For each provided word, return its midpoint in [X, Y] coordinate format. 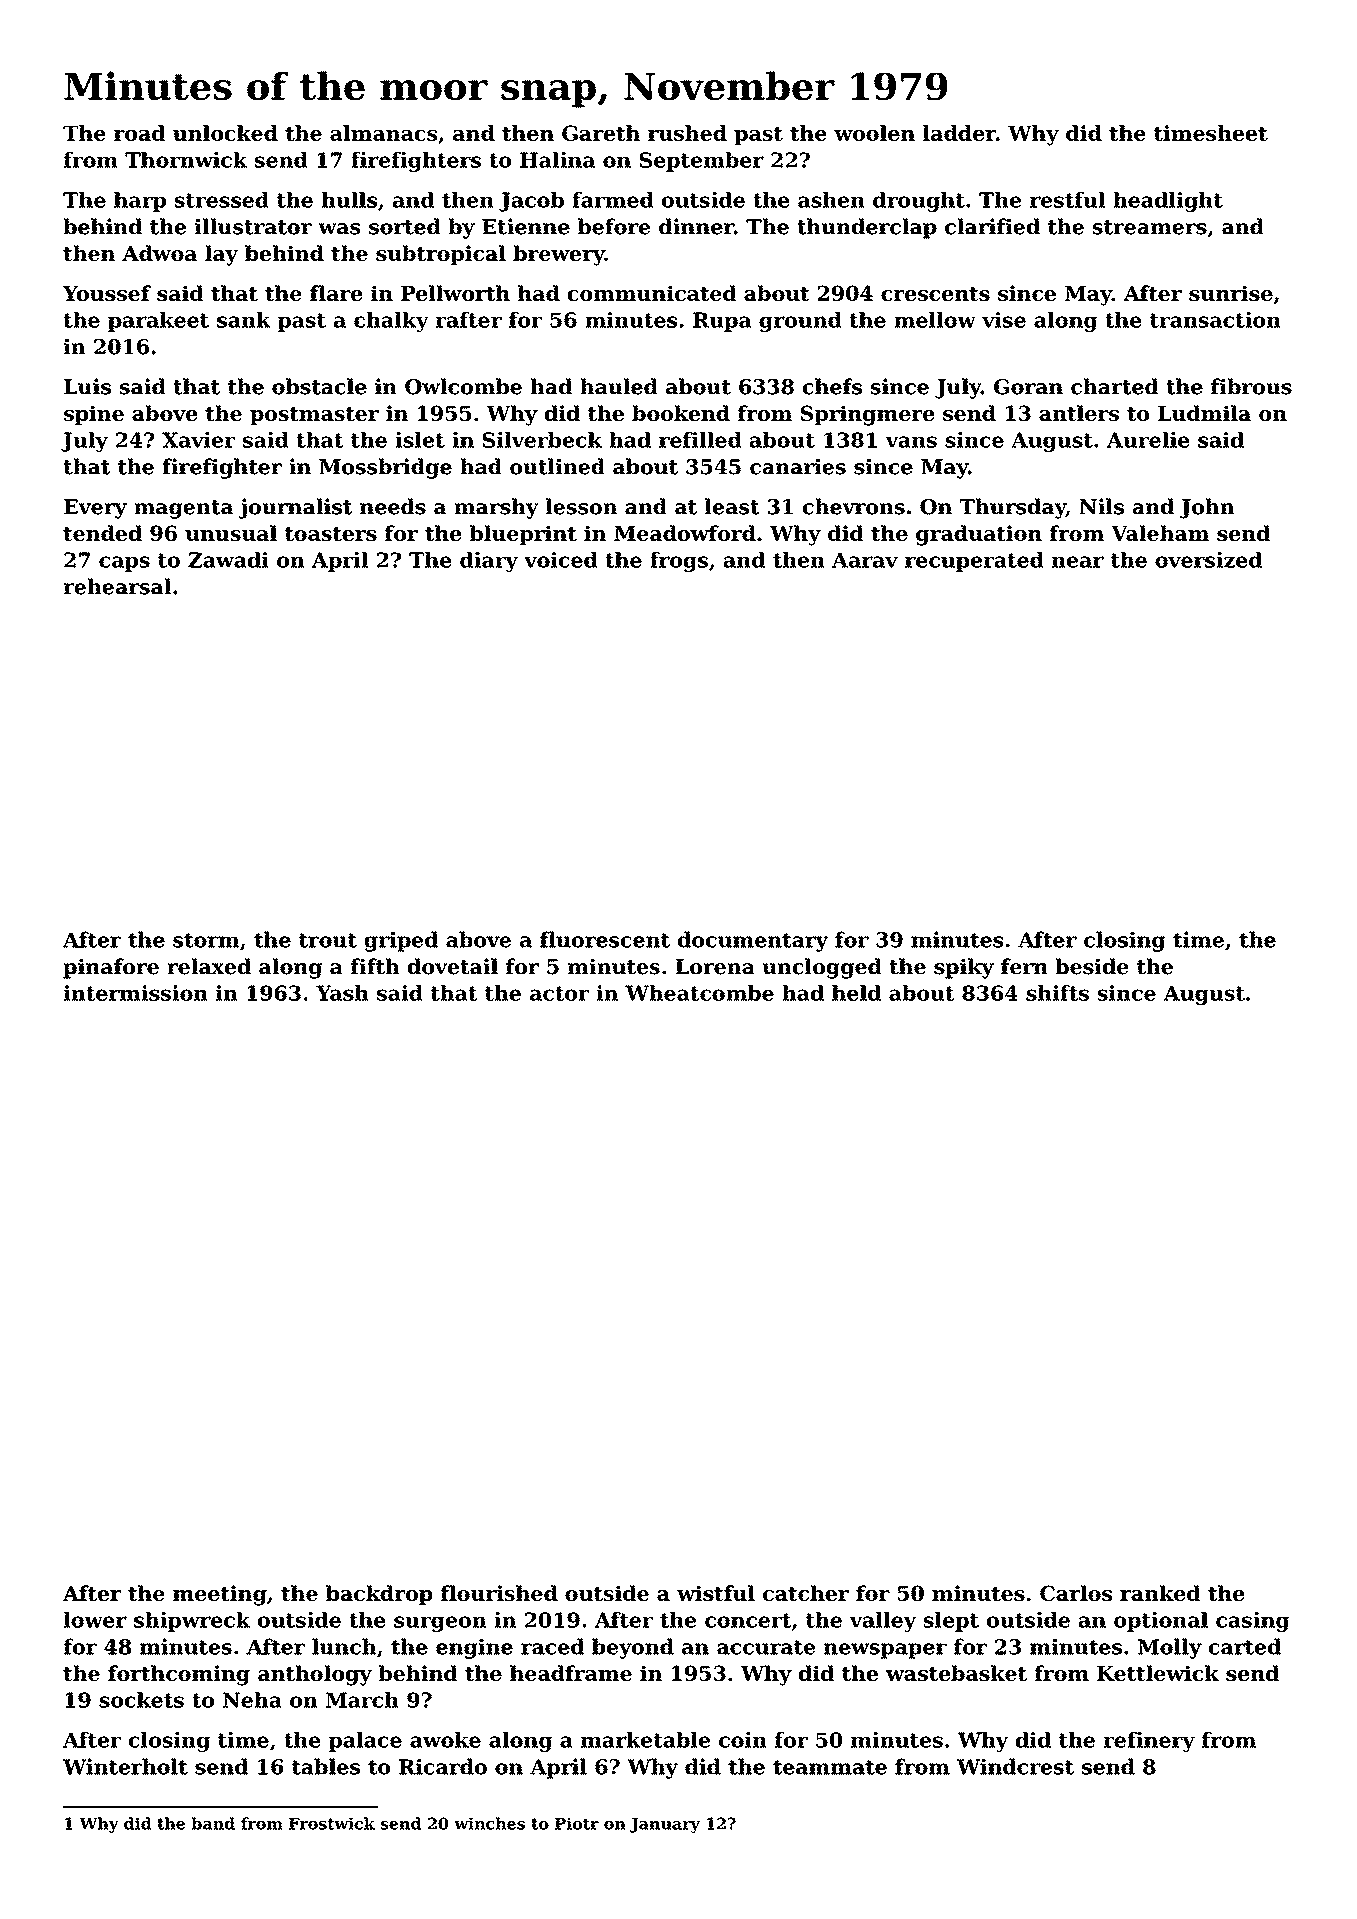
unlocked [225, 133]
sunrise [1231, 293]
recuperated [974, 562]
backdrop [379, 1595]
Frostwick [332, 1823]
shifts [1057, 993]
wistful [716, 1593]
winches [489, 1823]
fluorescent [605, 939]
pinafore [111, 968]
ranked [1160, 1593]
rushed [687, 133]
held [856, 993]
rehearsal [117, 586]
